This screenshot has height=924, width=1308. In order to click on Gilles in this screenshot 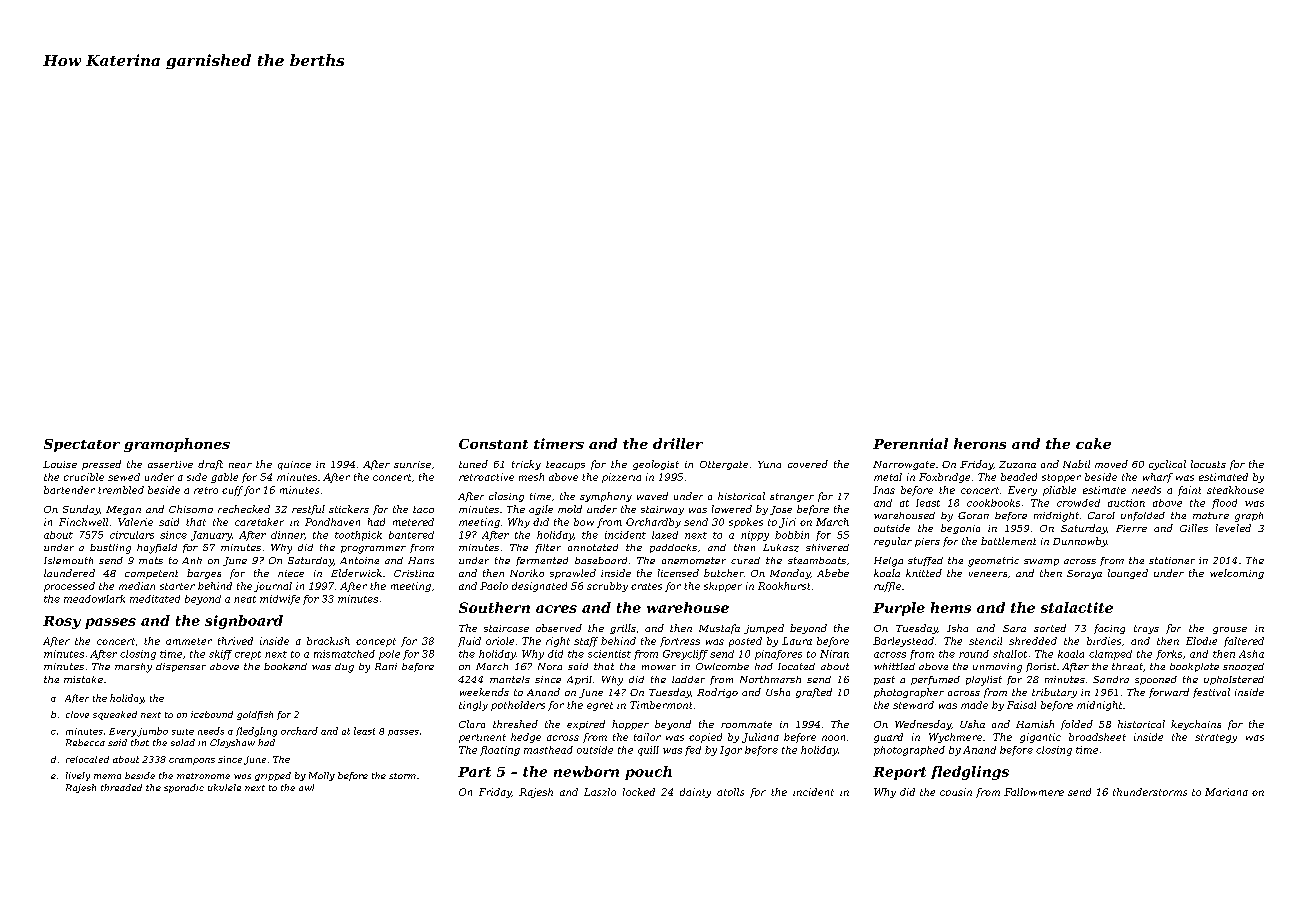, I will do `click(1194, 528)`.
